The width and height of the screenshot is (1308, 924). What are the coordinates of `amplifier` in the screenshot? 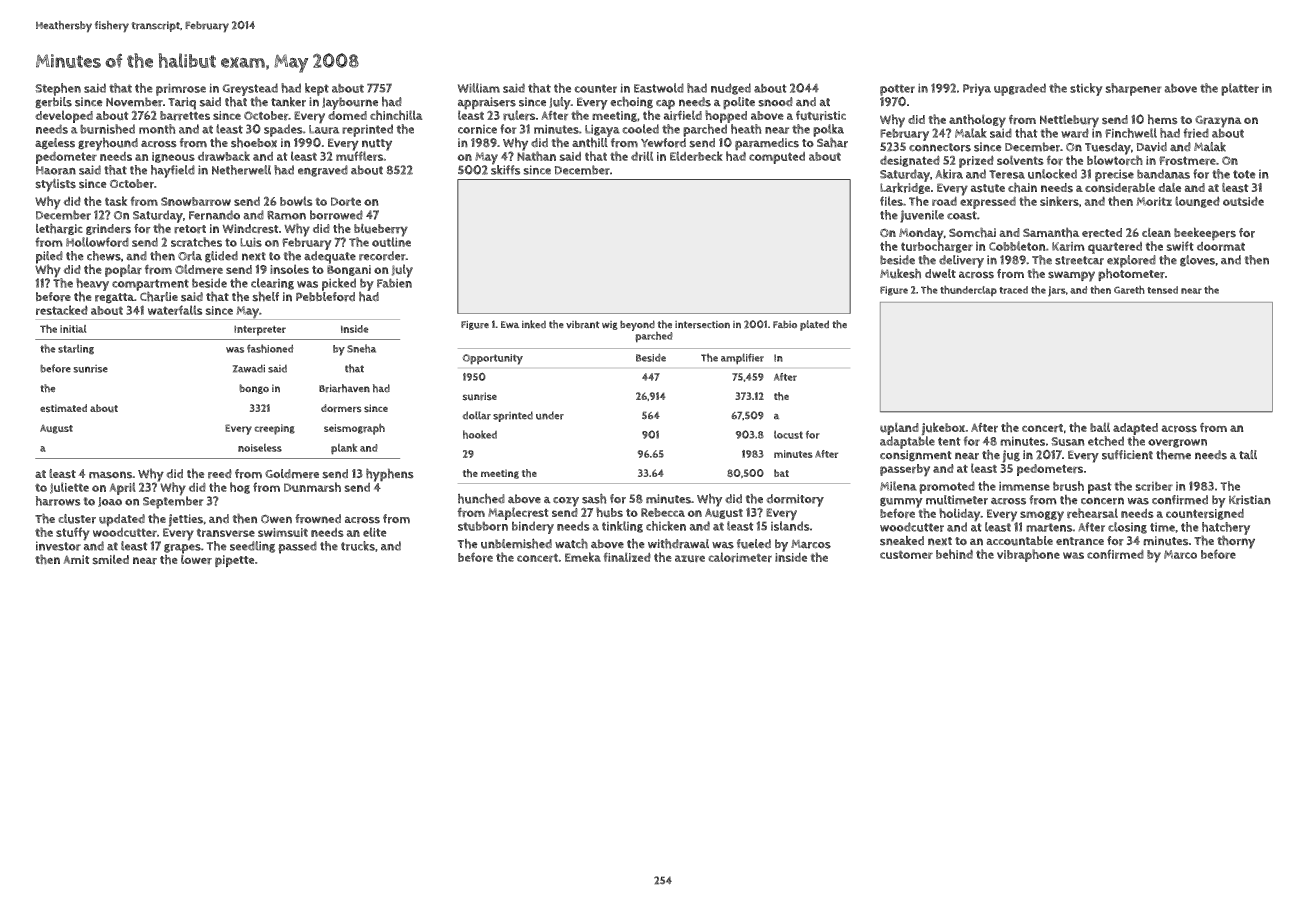 It's located at (742, 359).
